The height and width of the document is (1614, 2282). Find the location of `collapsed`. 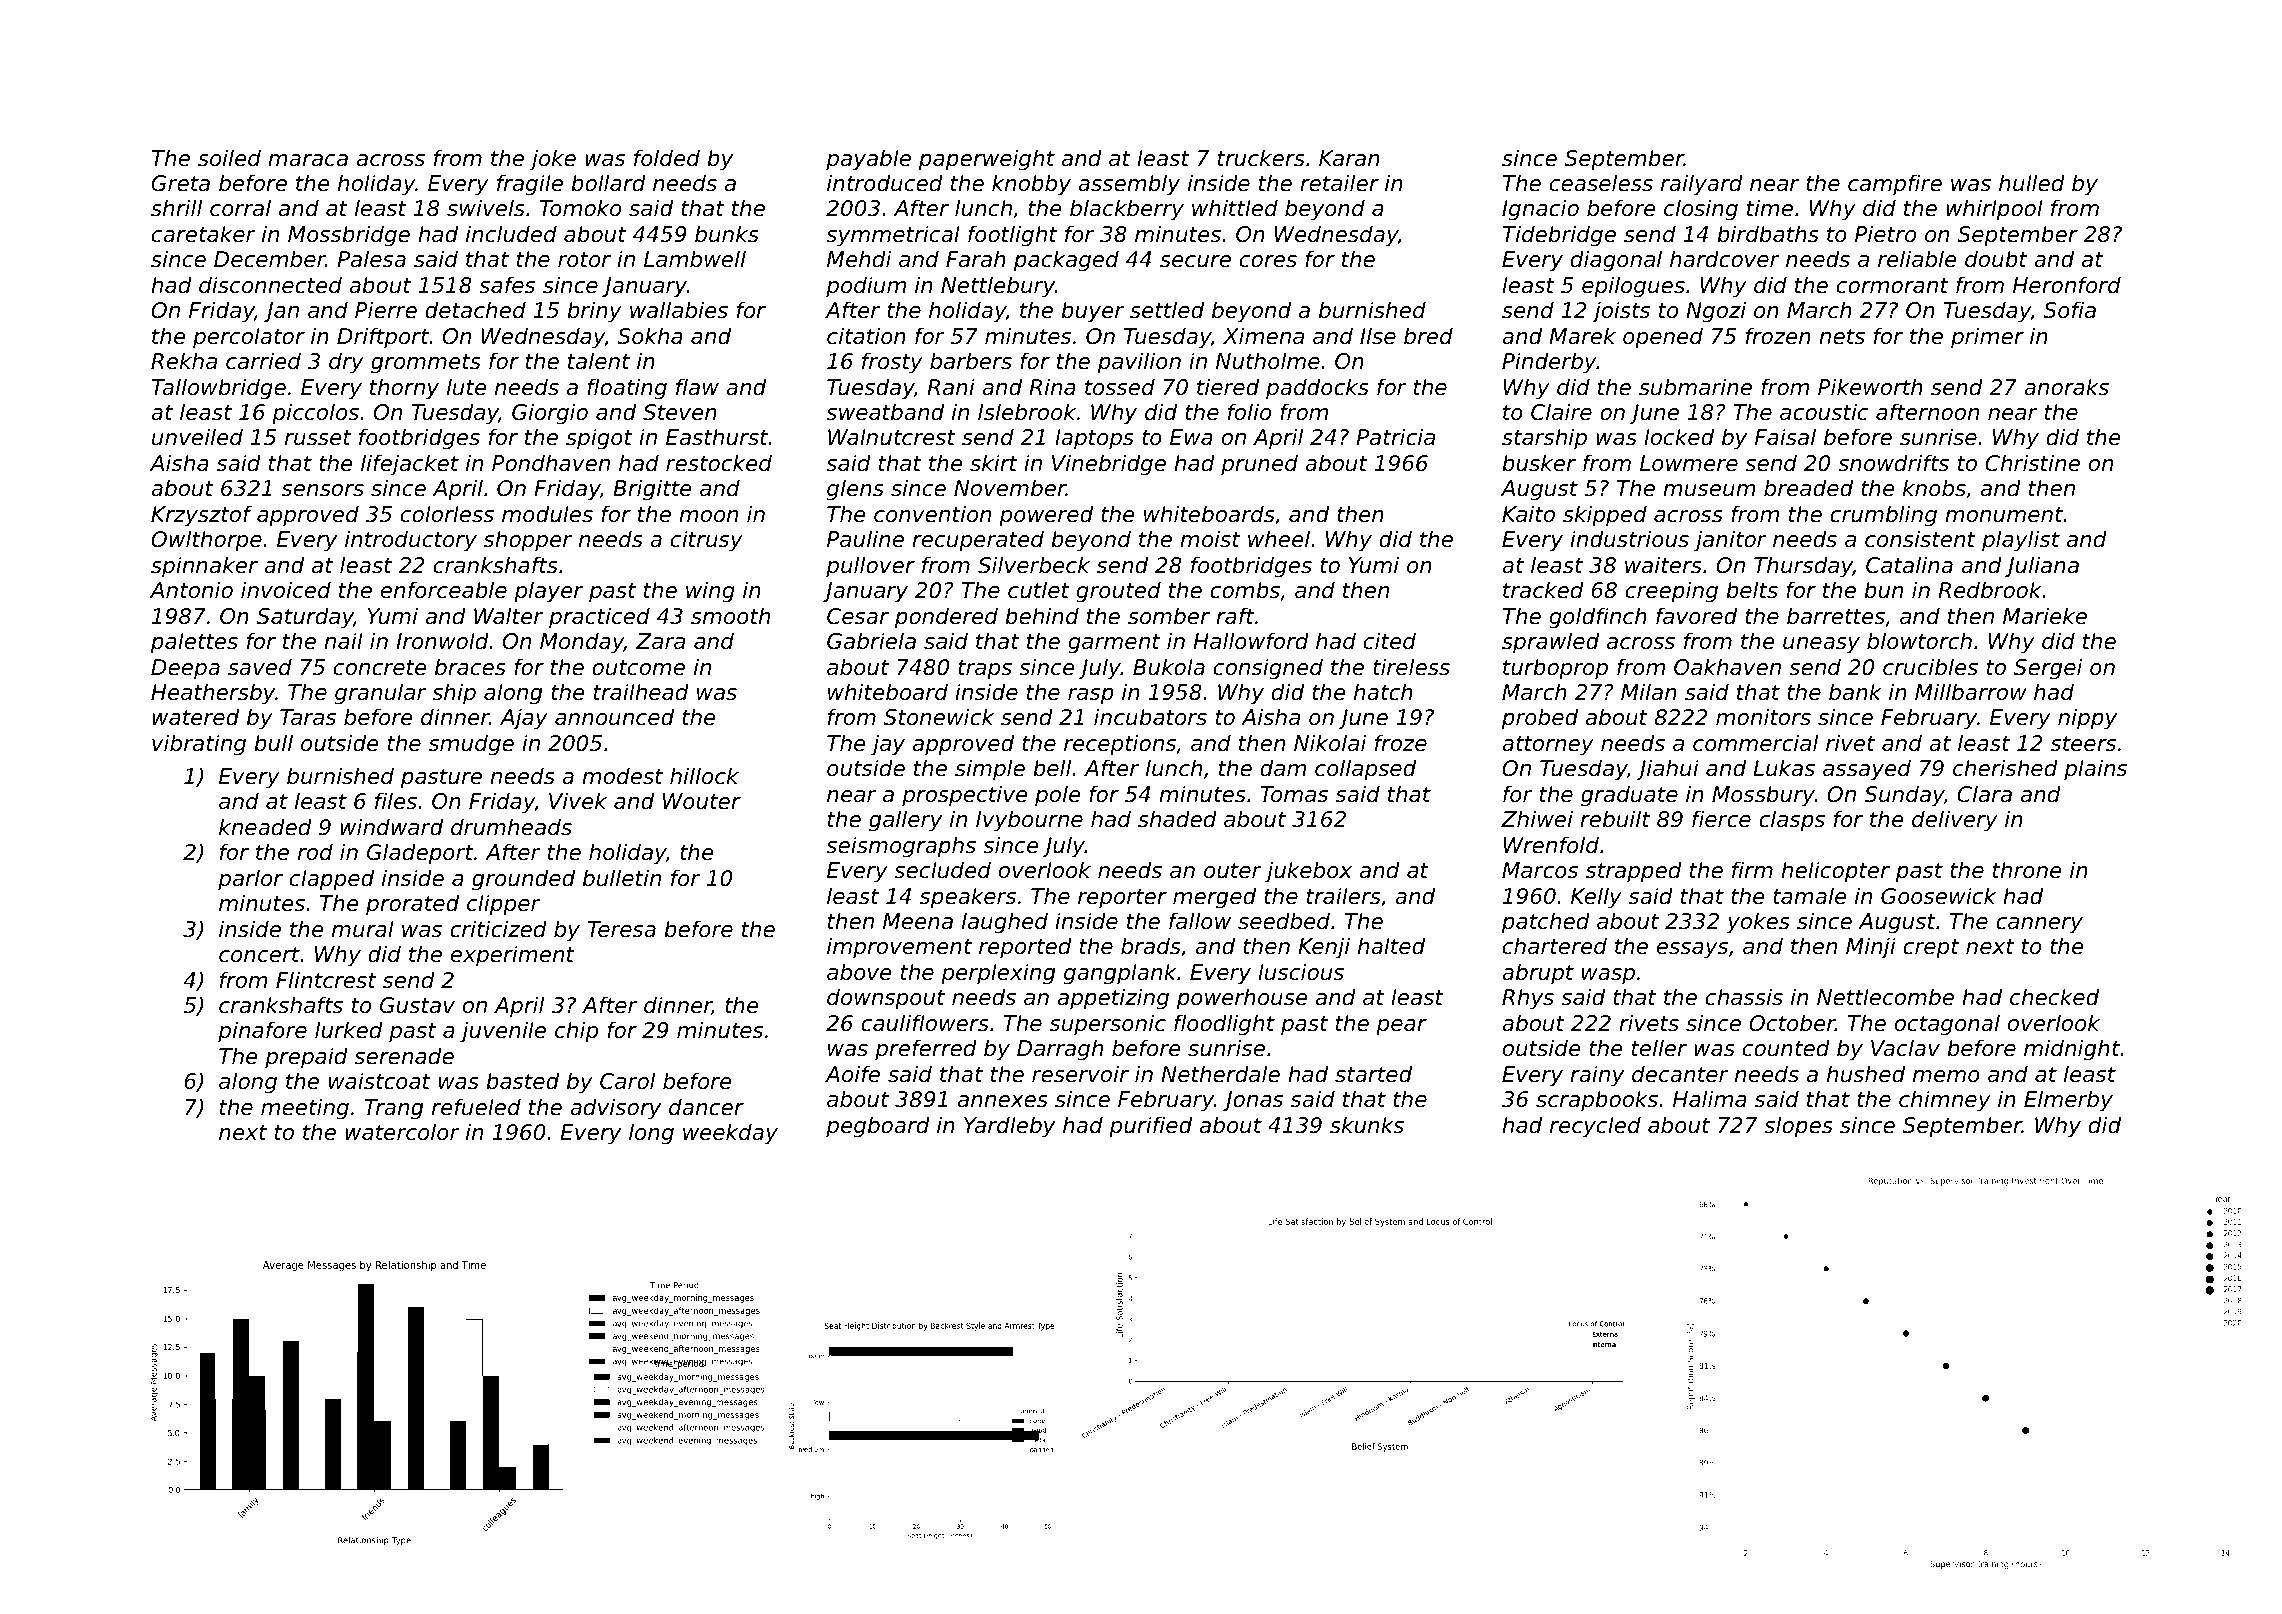

collapsed is located at coordinates (1365, 770).
